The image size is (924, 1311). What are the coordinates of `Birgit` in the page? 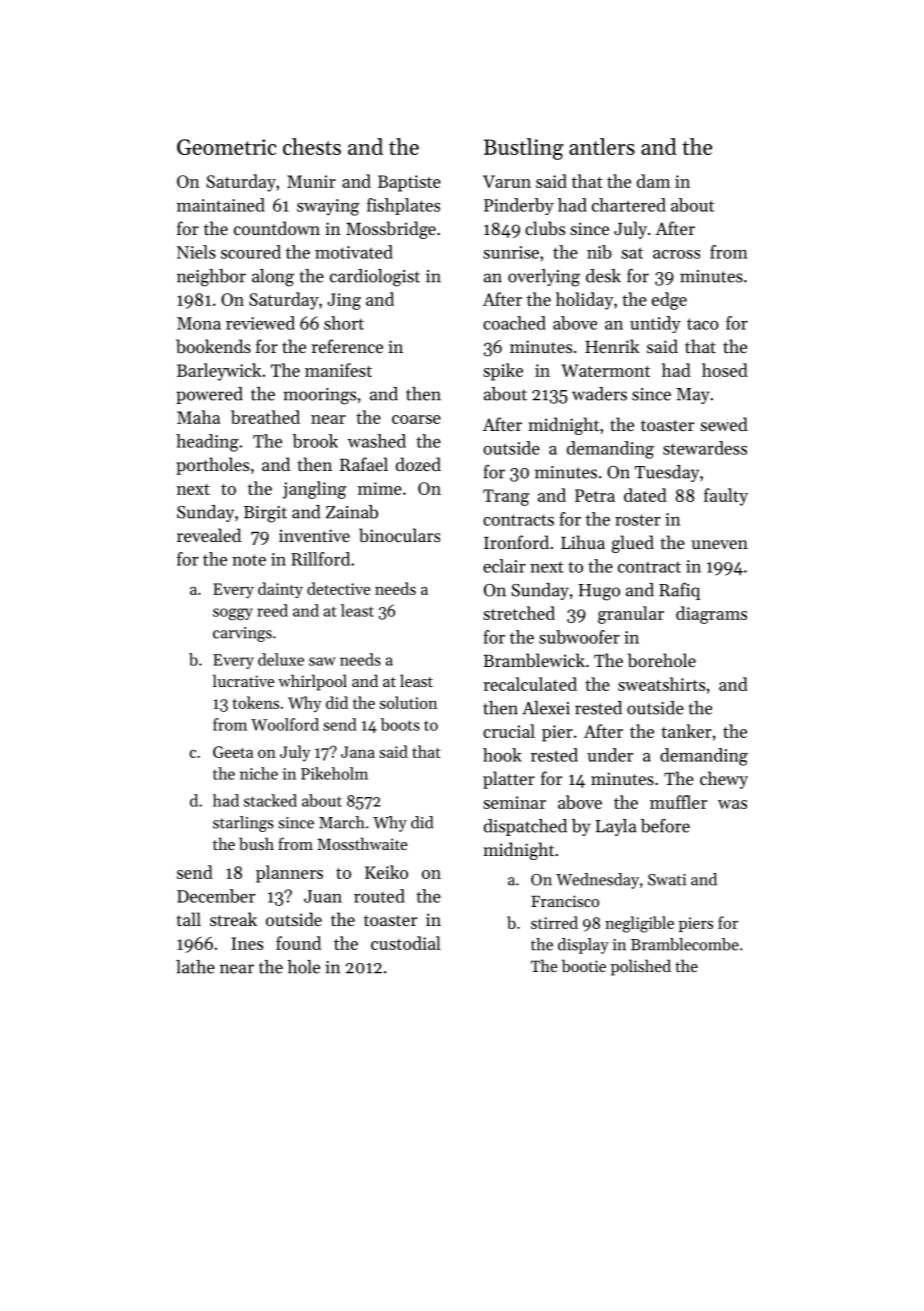 It's located at (265, 514).
